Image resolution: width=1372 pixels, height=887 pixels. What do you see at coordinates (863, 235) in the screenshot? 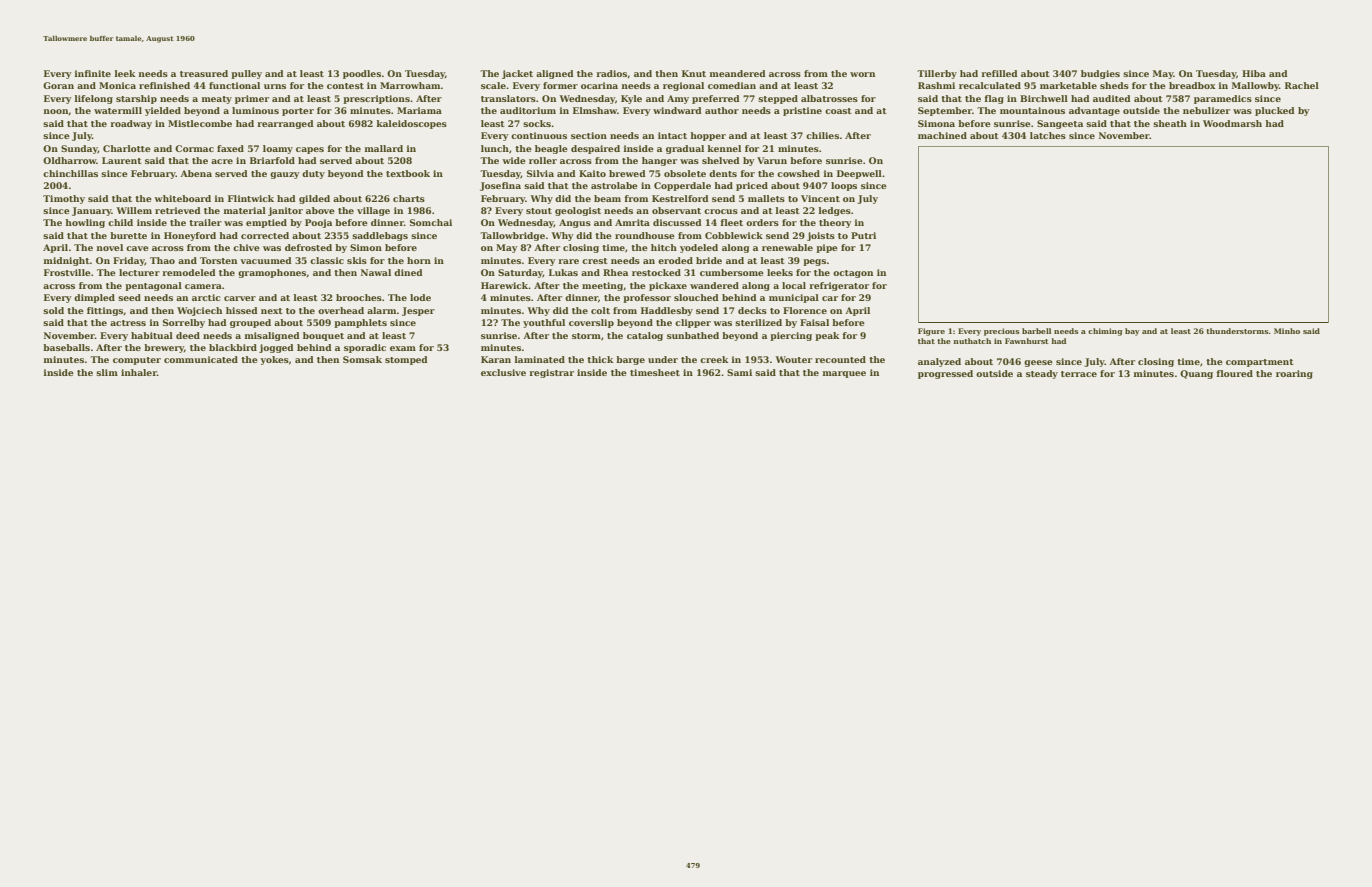
I see `Putri` at bounding box center [863, 235].
